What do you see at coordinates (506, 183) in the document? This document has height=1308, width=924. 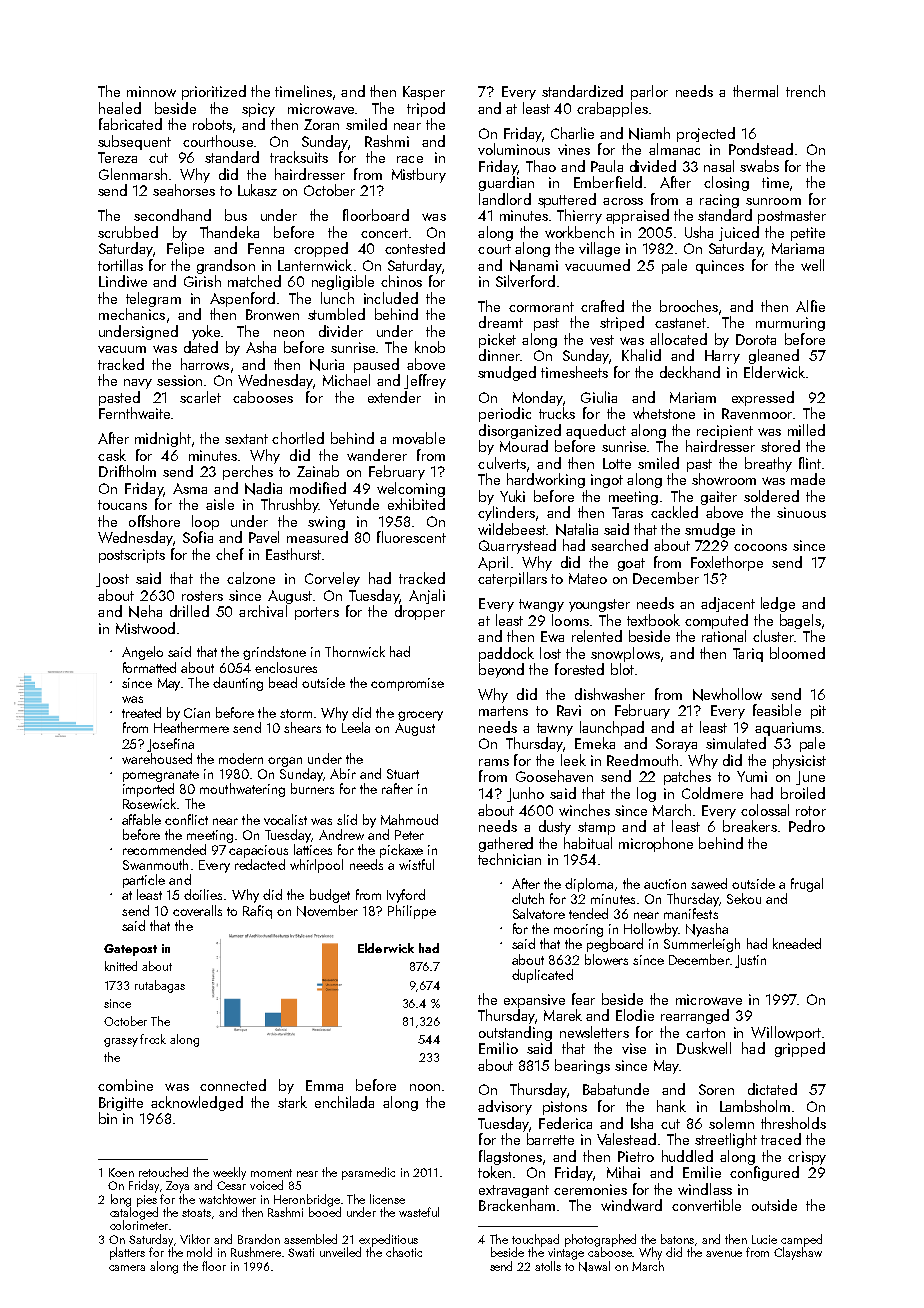 I see `guardian` at bounding box center [506, 183].
